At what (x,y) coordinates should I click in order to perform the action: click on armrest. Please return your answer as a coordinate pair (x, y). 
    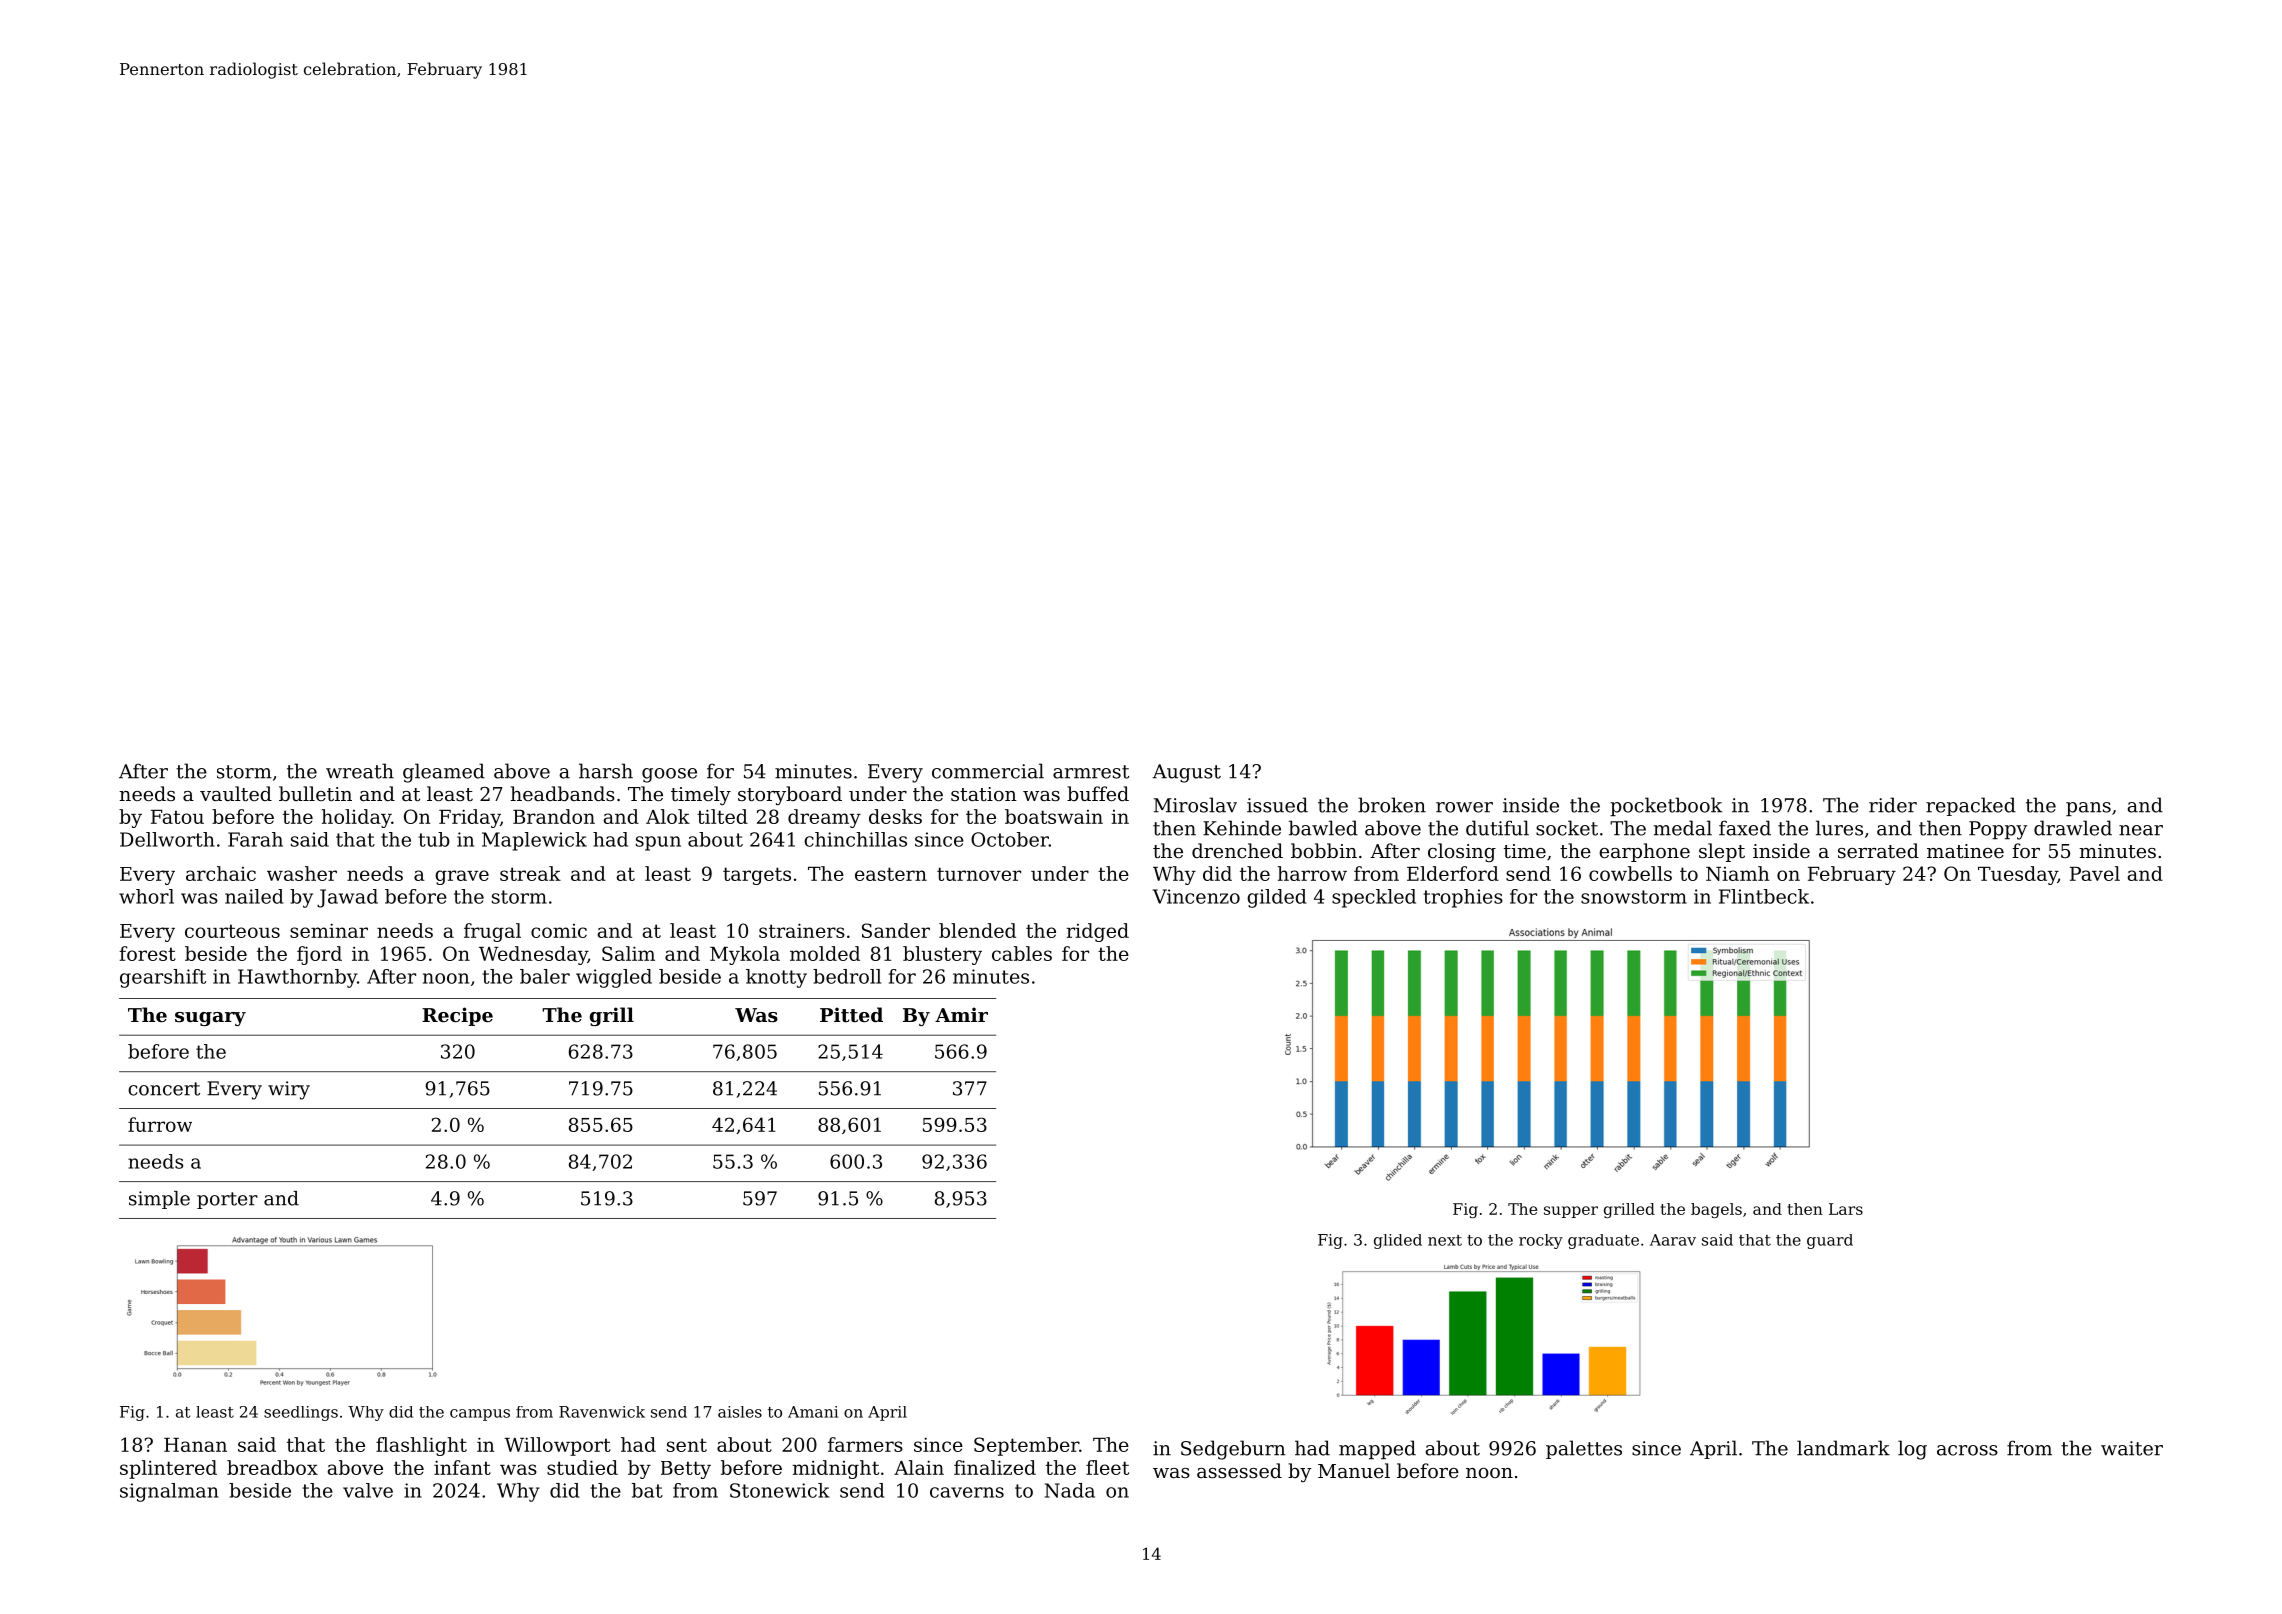
    Looking at the image, I should click on (1091, 772).
